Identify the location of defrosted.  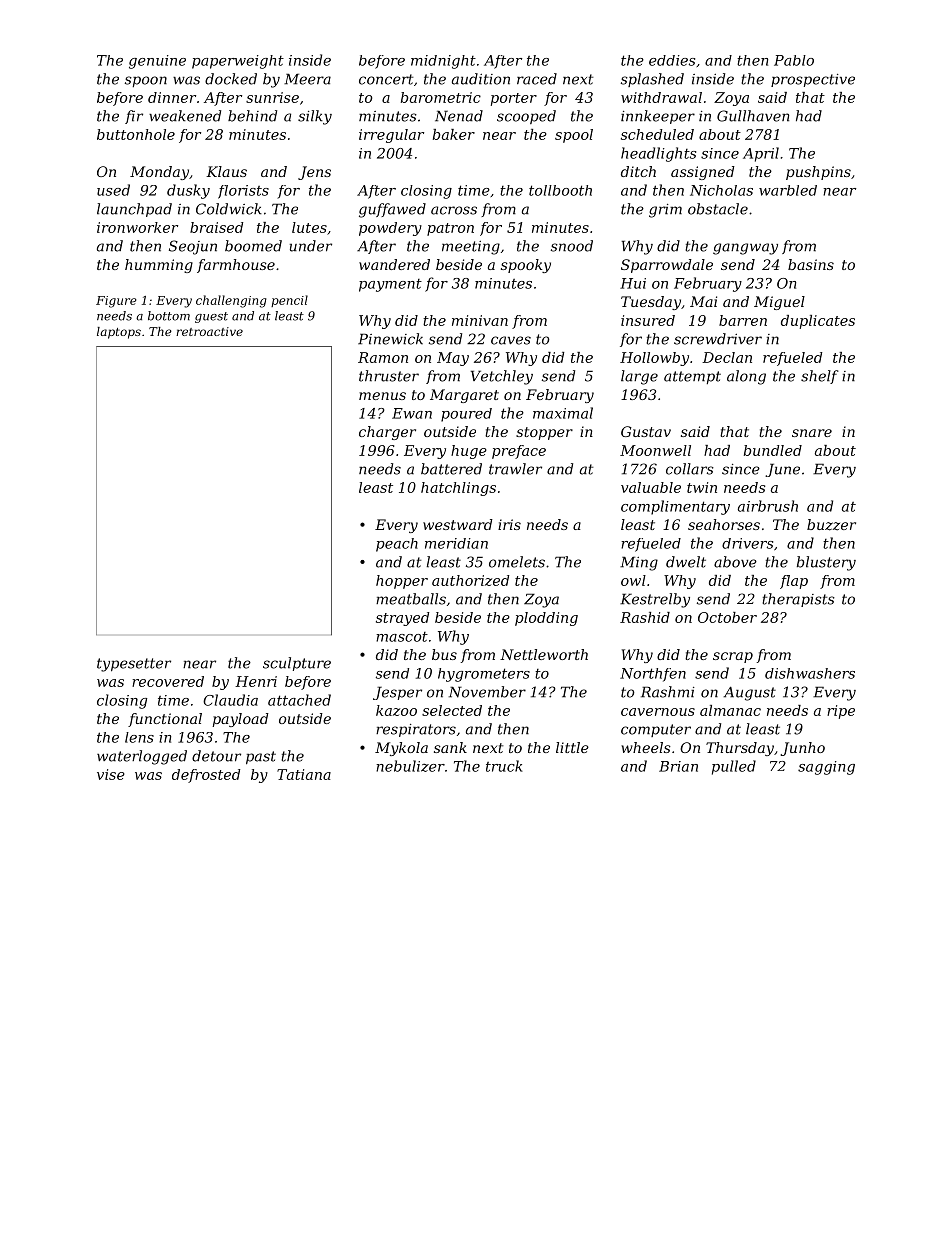
(206, 776).
